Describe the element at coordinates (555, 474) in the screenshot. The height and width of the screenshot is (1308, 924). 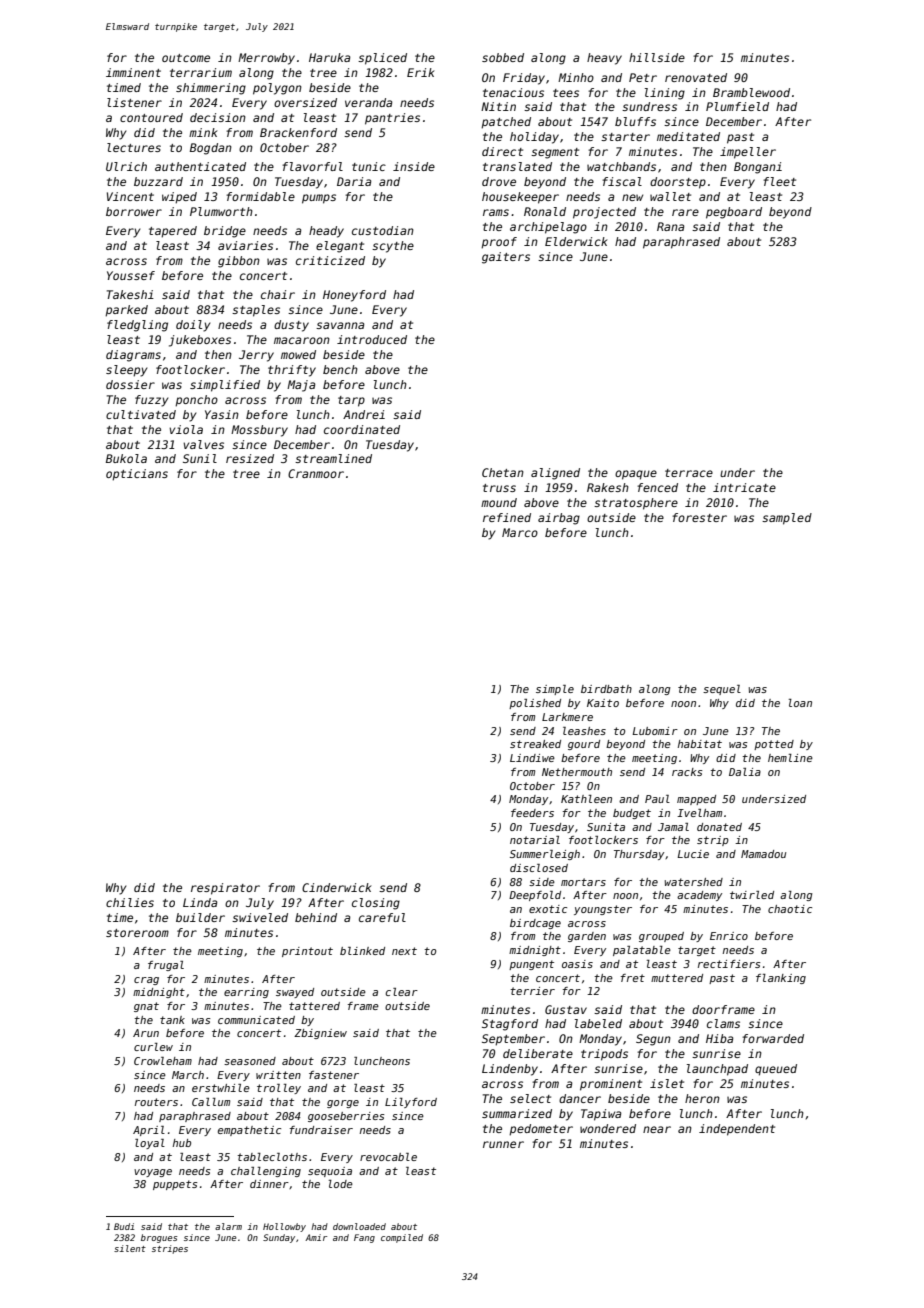
I see `aligned` at that location.
